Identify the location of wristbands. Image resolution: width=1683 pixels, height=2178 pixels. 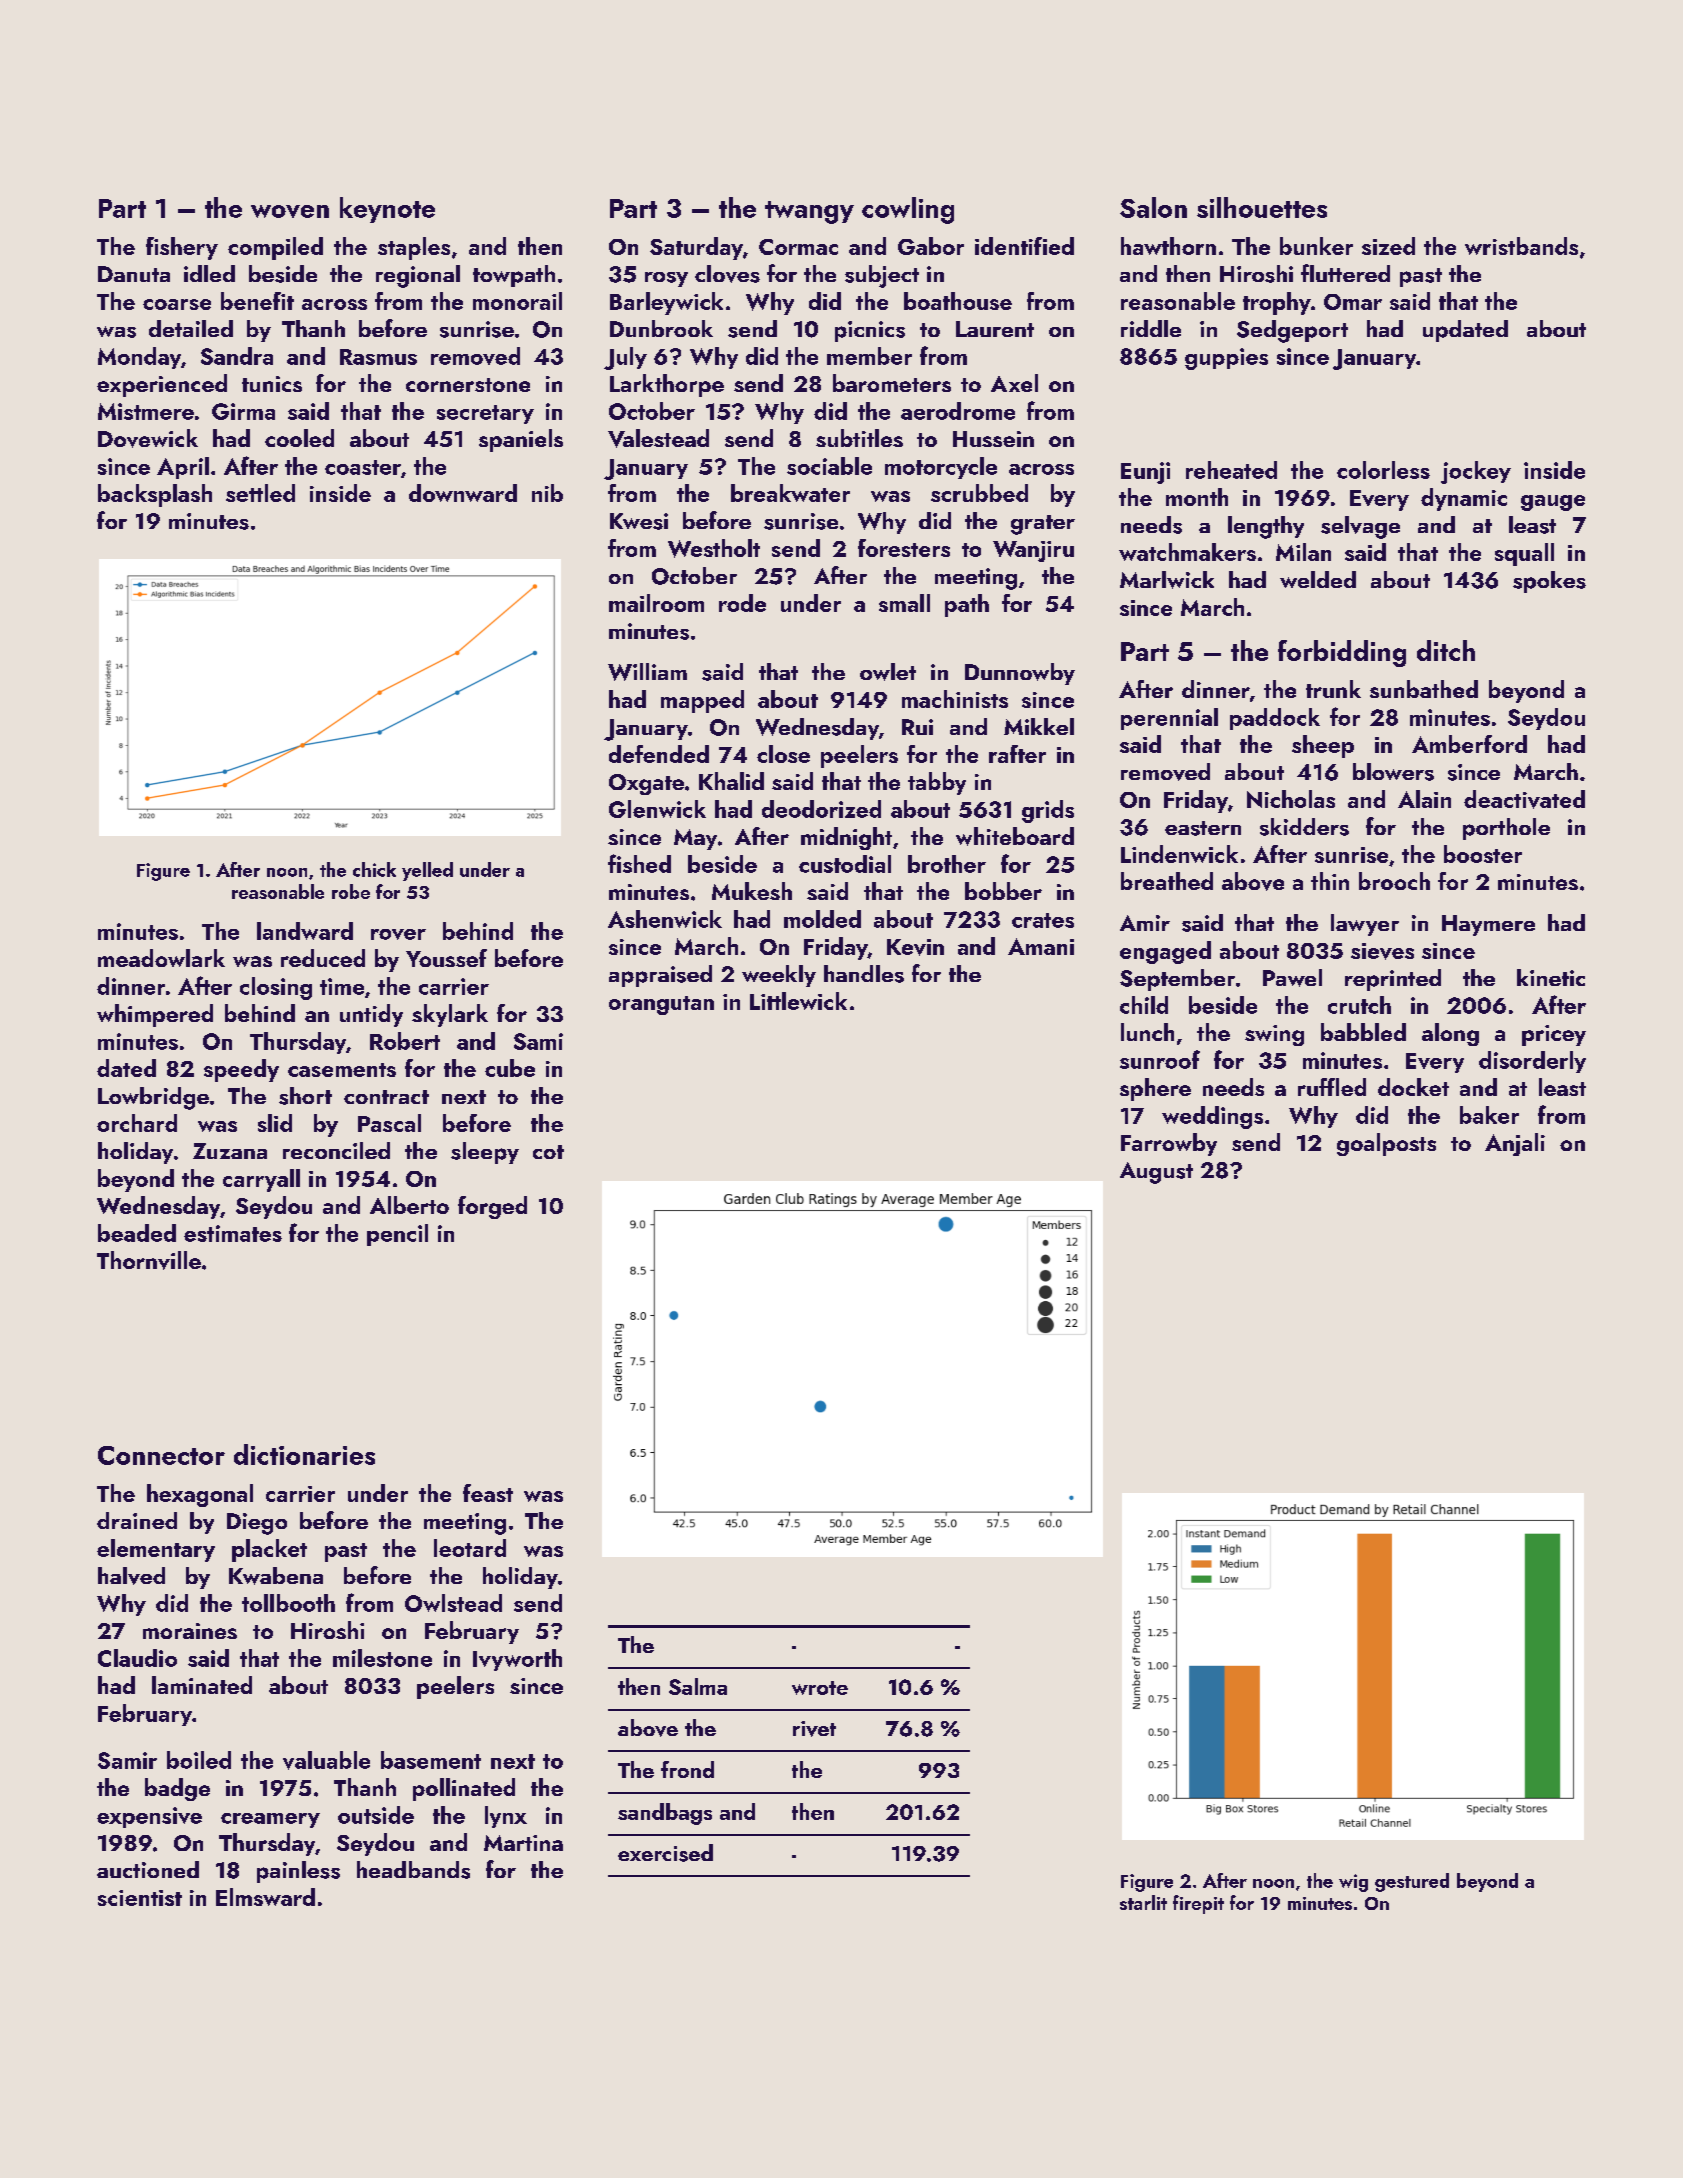
(1521, 246).
